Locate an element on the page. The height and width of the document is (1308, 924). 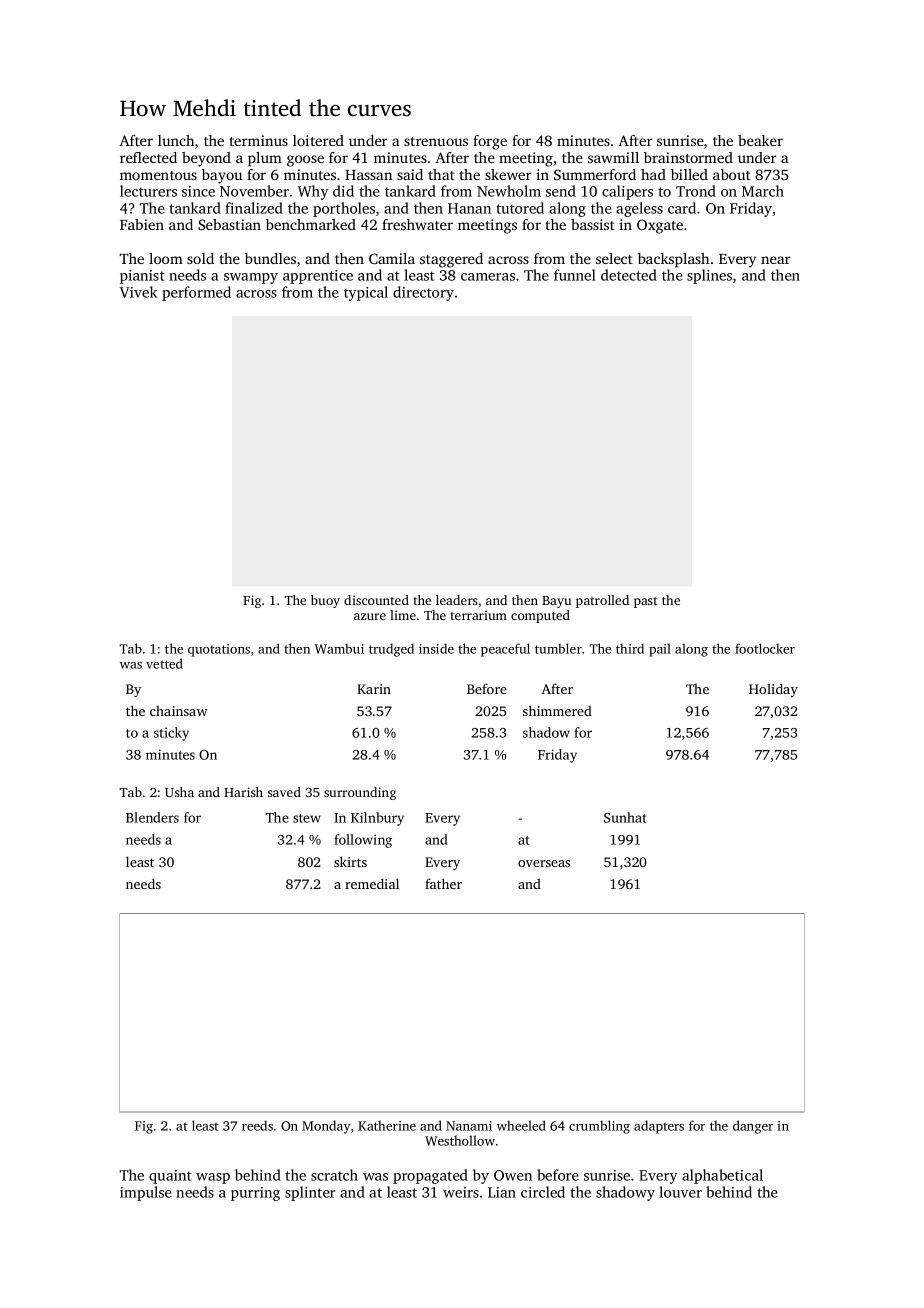
pail is located at coordinates (660, 650).
